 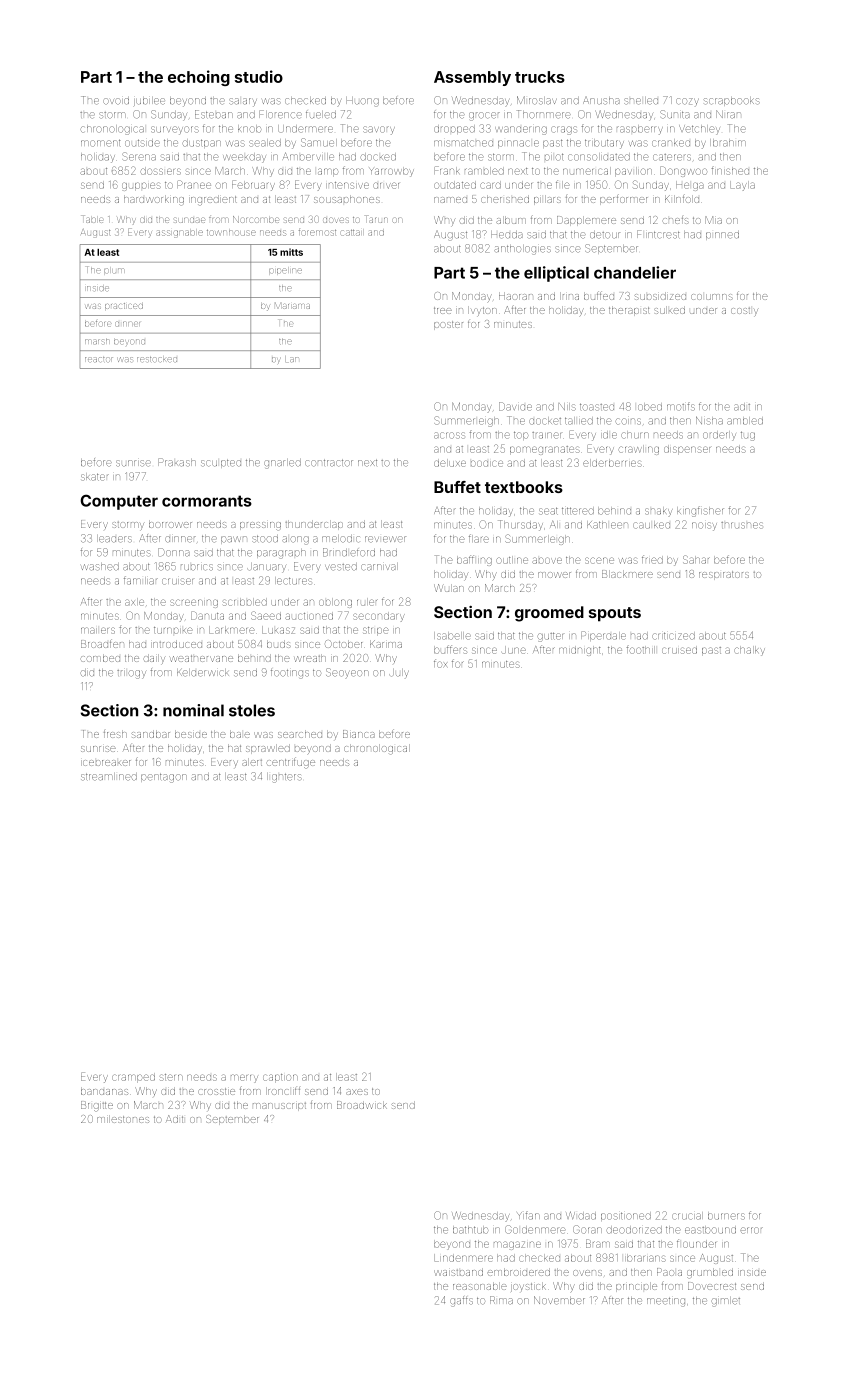 What do you see at coordinates (540, 77) in the document?
I see `trucks` at bounding box center [540, 77].
